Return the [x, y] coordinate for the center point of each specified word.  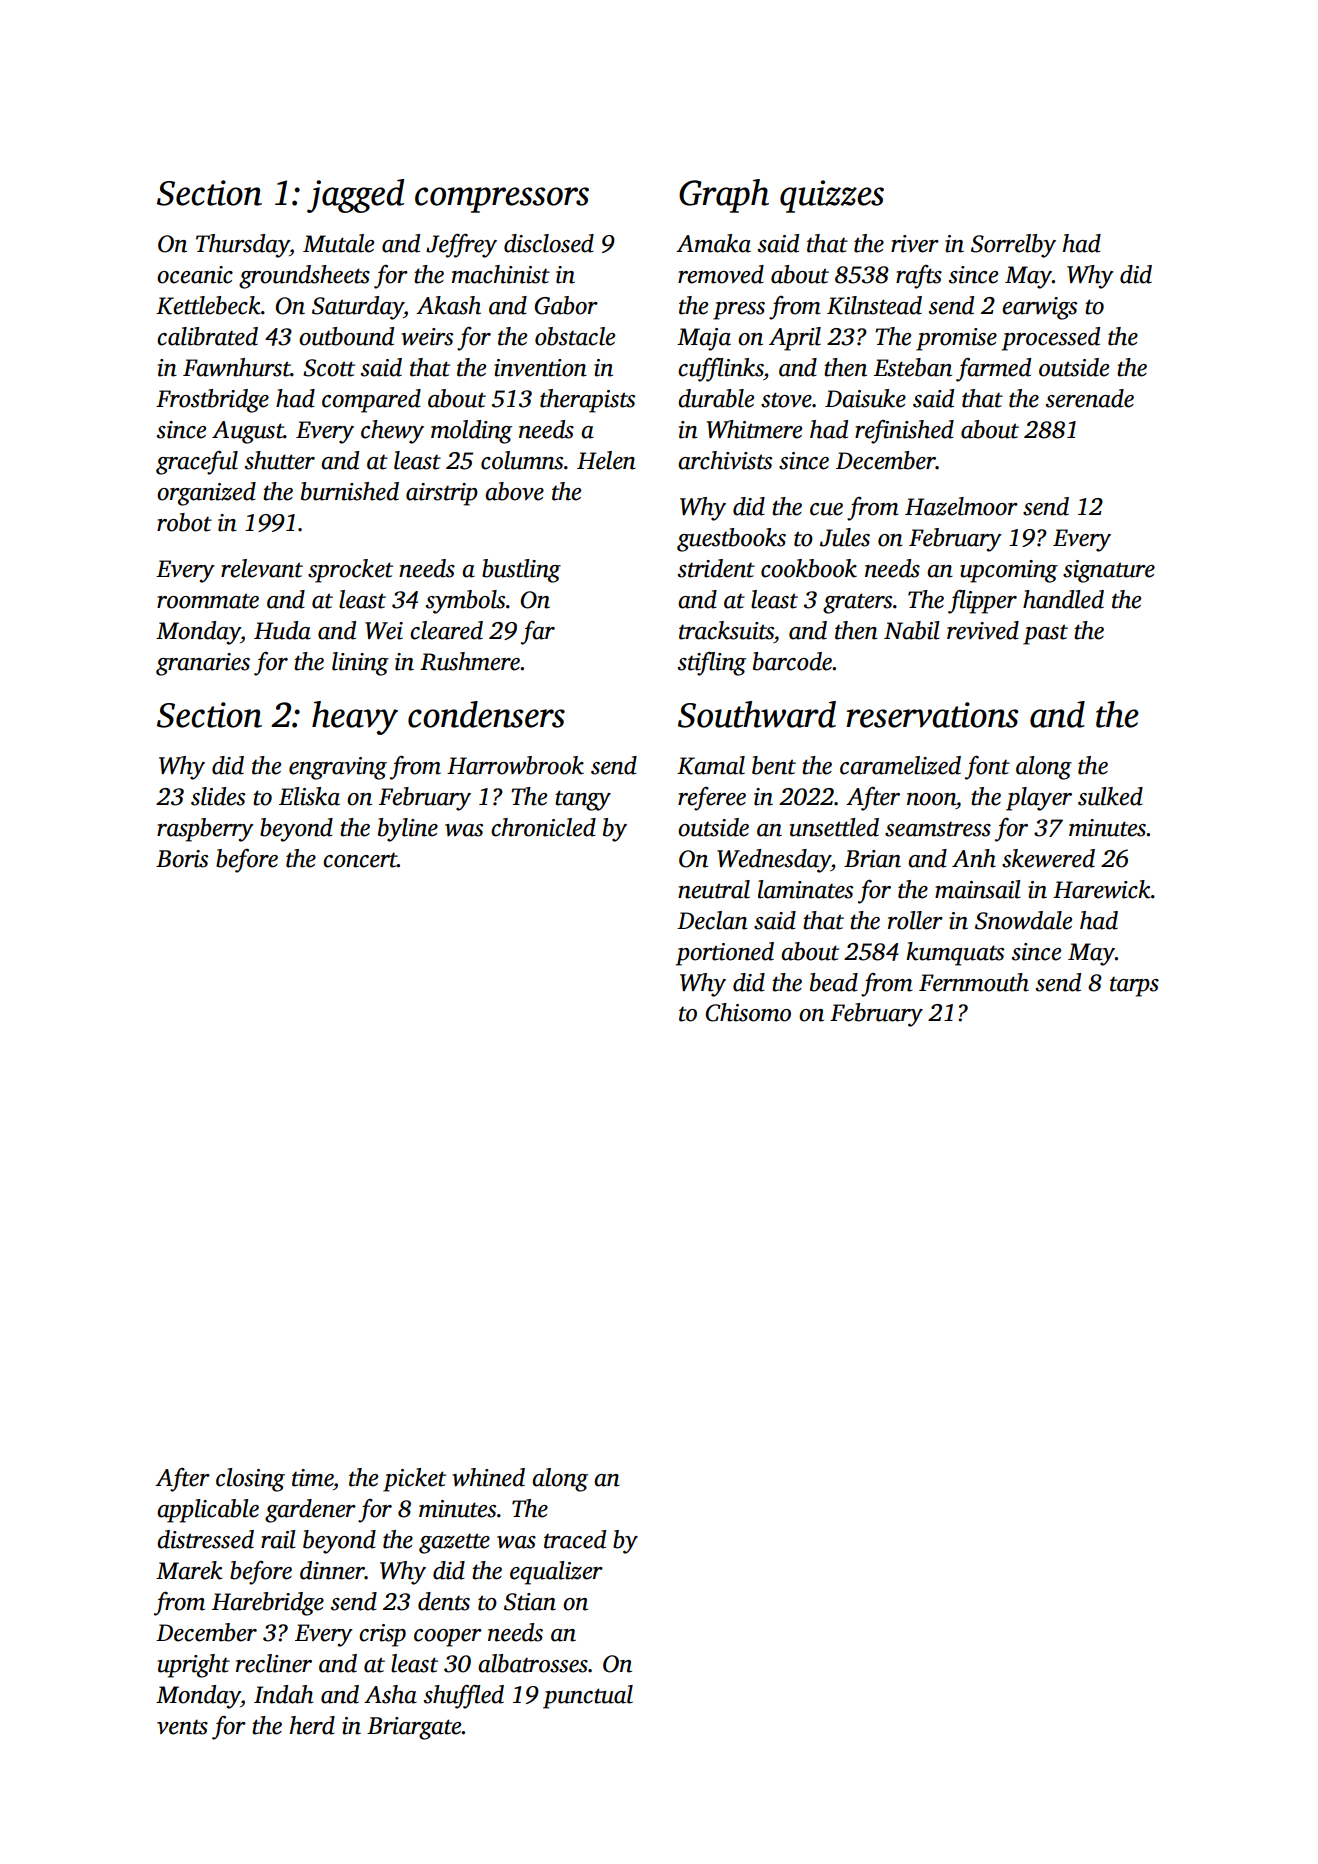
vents [182, 1727]
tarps [1134, 986]
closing [250, 1480]
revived [983, 630]
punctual [588, 1697]
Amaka [713, 243]
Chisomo [748, 1012]
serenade [1090, 398]
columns [522, 460]
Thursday [243, 246]
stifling [712, 664]
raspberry [205, 830]
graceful [197, 463]
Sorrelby [1013, 246]
